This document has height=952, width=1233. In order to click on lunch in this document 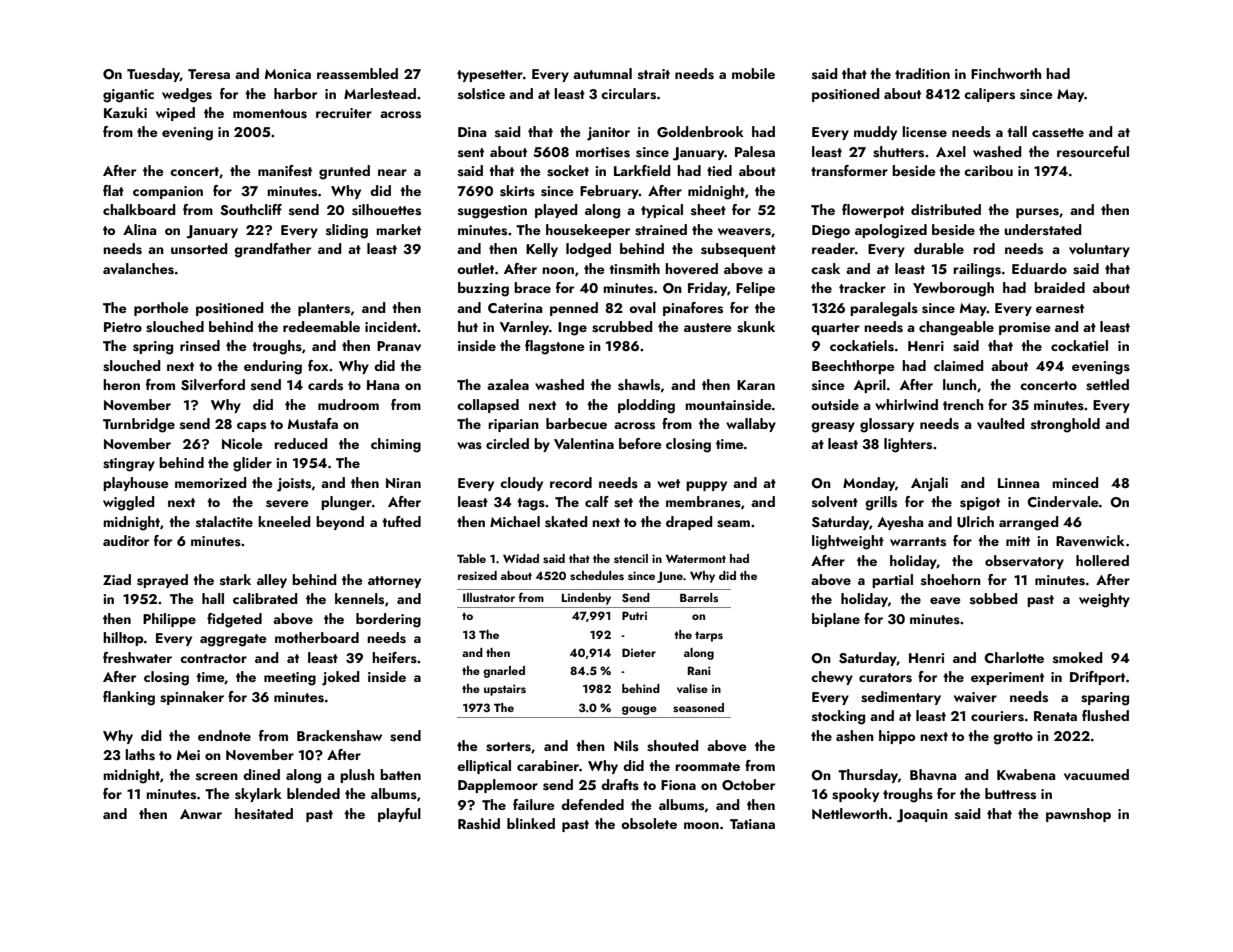, I will do `click(959, 384)`.
